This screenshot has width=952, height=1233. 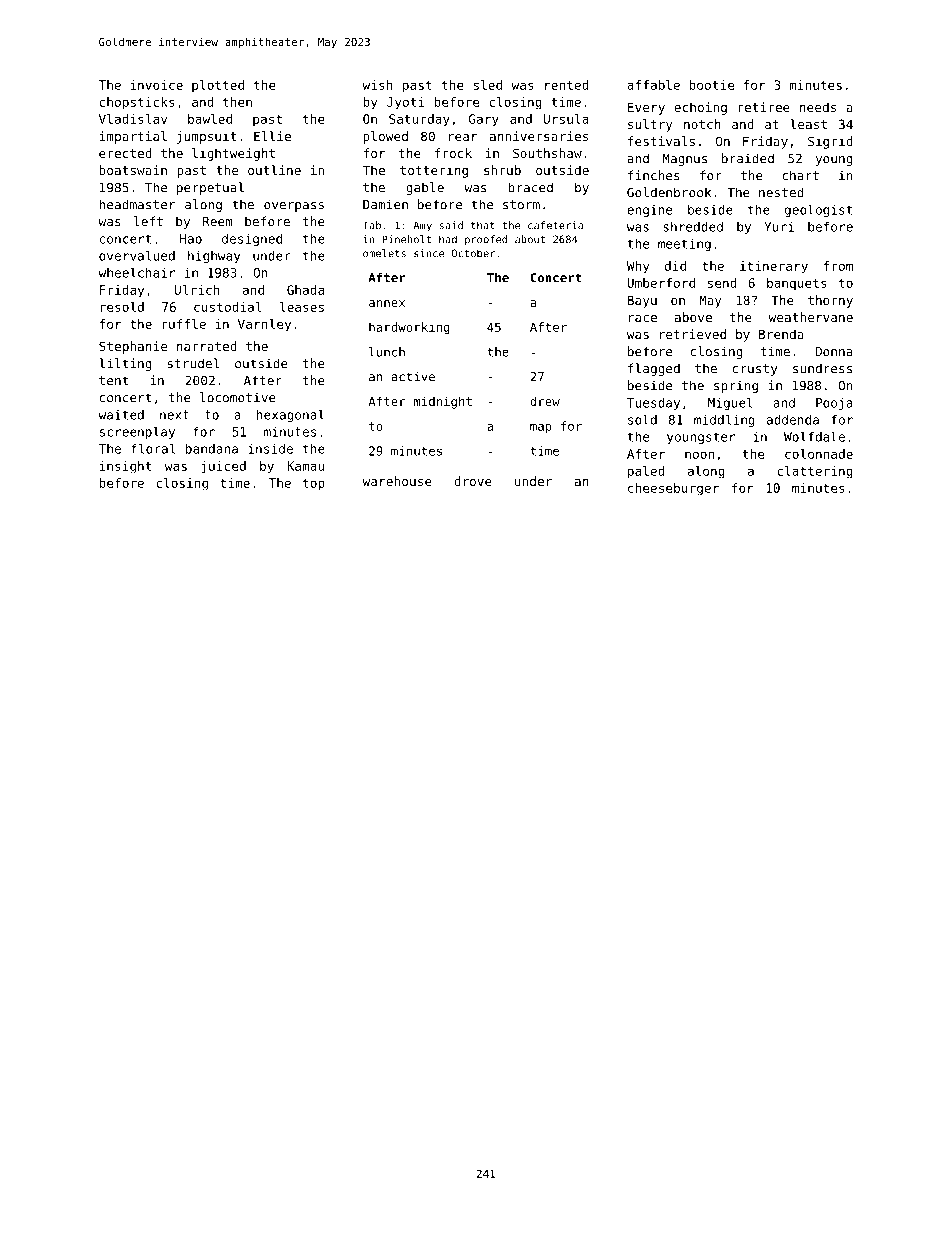 What do you see at coordinates (237, 397) in the screenshot?
I see `locomotive` at bounding box center [237, 397].
